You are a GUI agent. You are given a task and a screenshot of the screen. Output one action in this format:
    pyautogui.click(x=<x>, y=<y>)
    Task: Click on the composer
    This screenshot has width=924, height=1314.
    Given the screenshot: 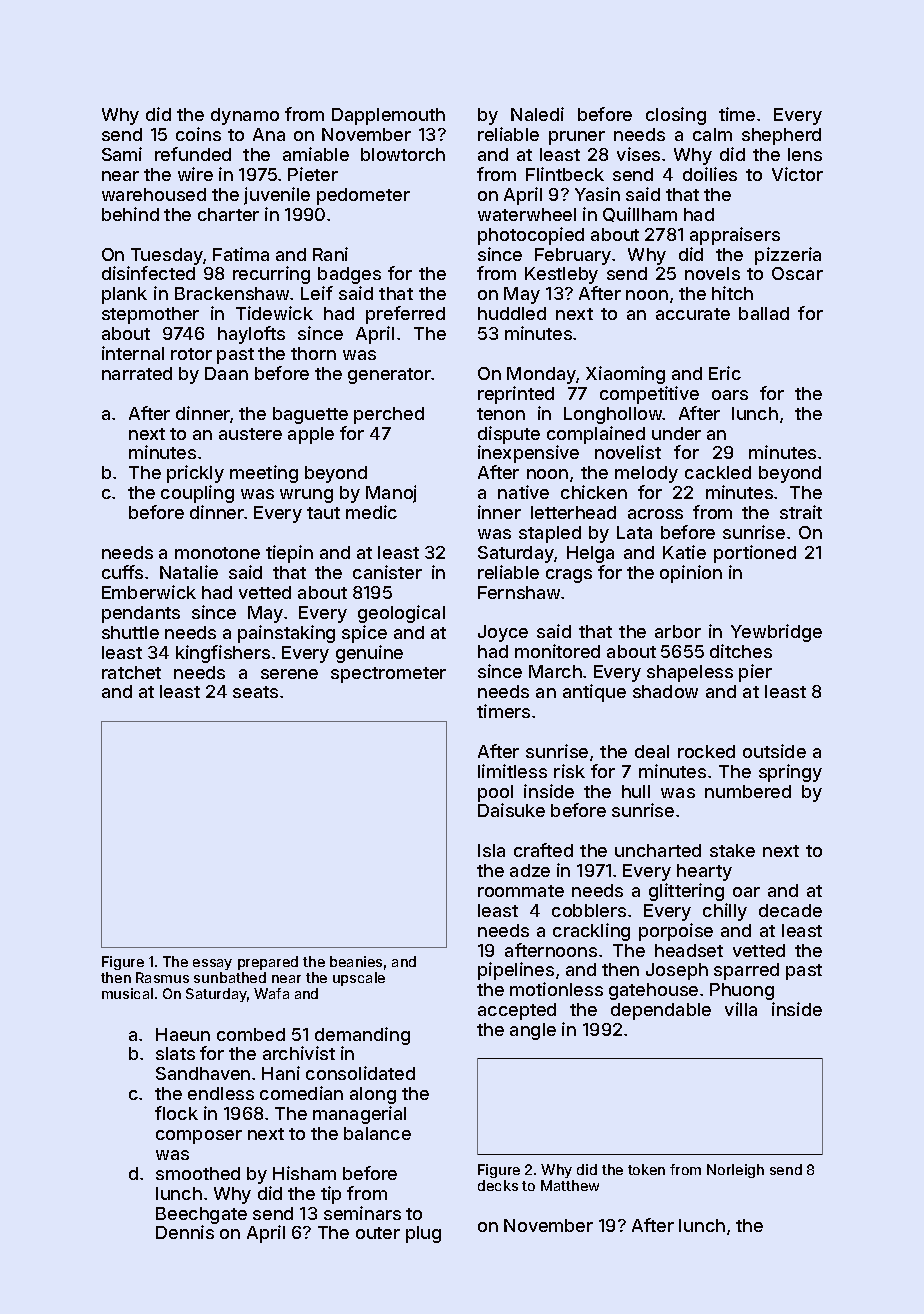 What is the action you would take?
    pyautogui.click(x=199, y=1137)
